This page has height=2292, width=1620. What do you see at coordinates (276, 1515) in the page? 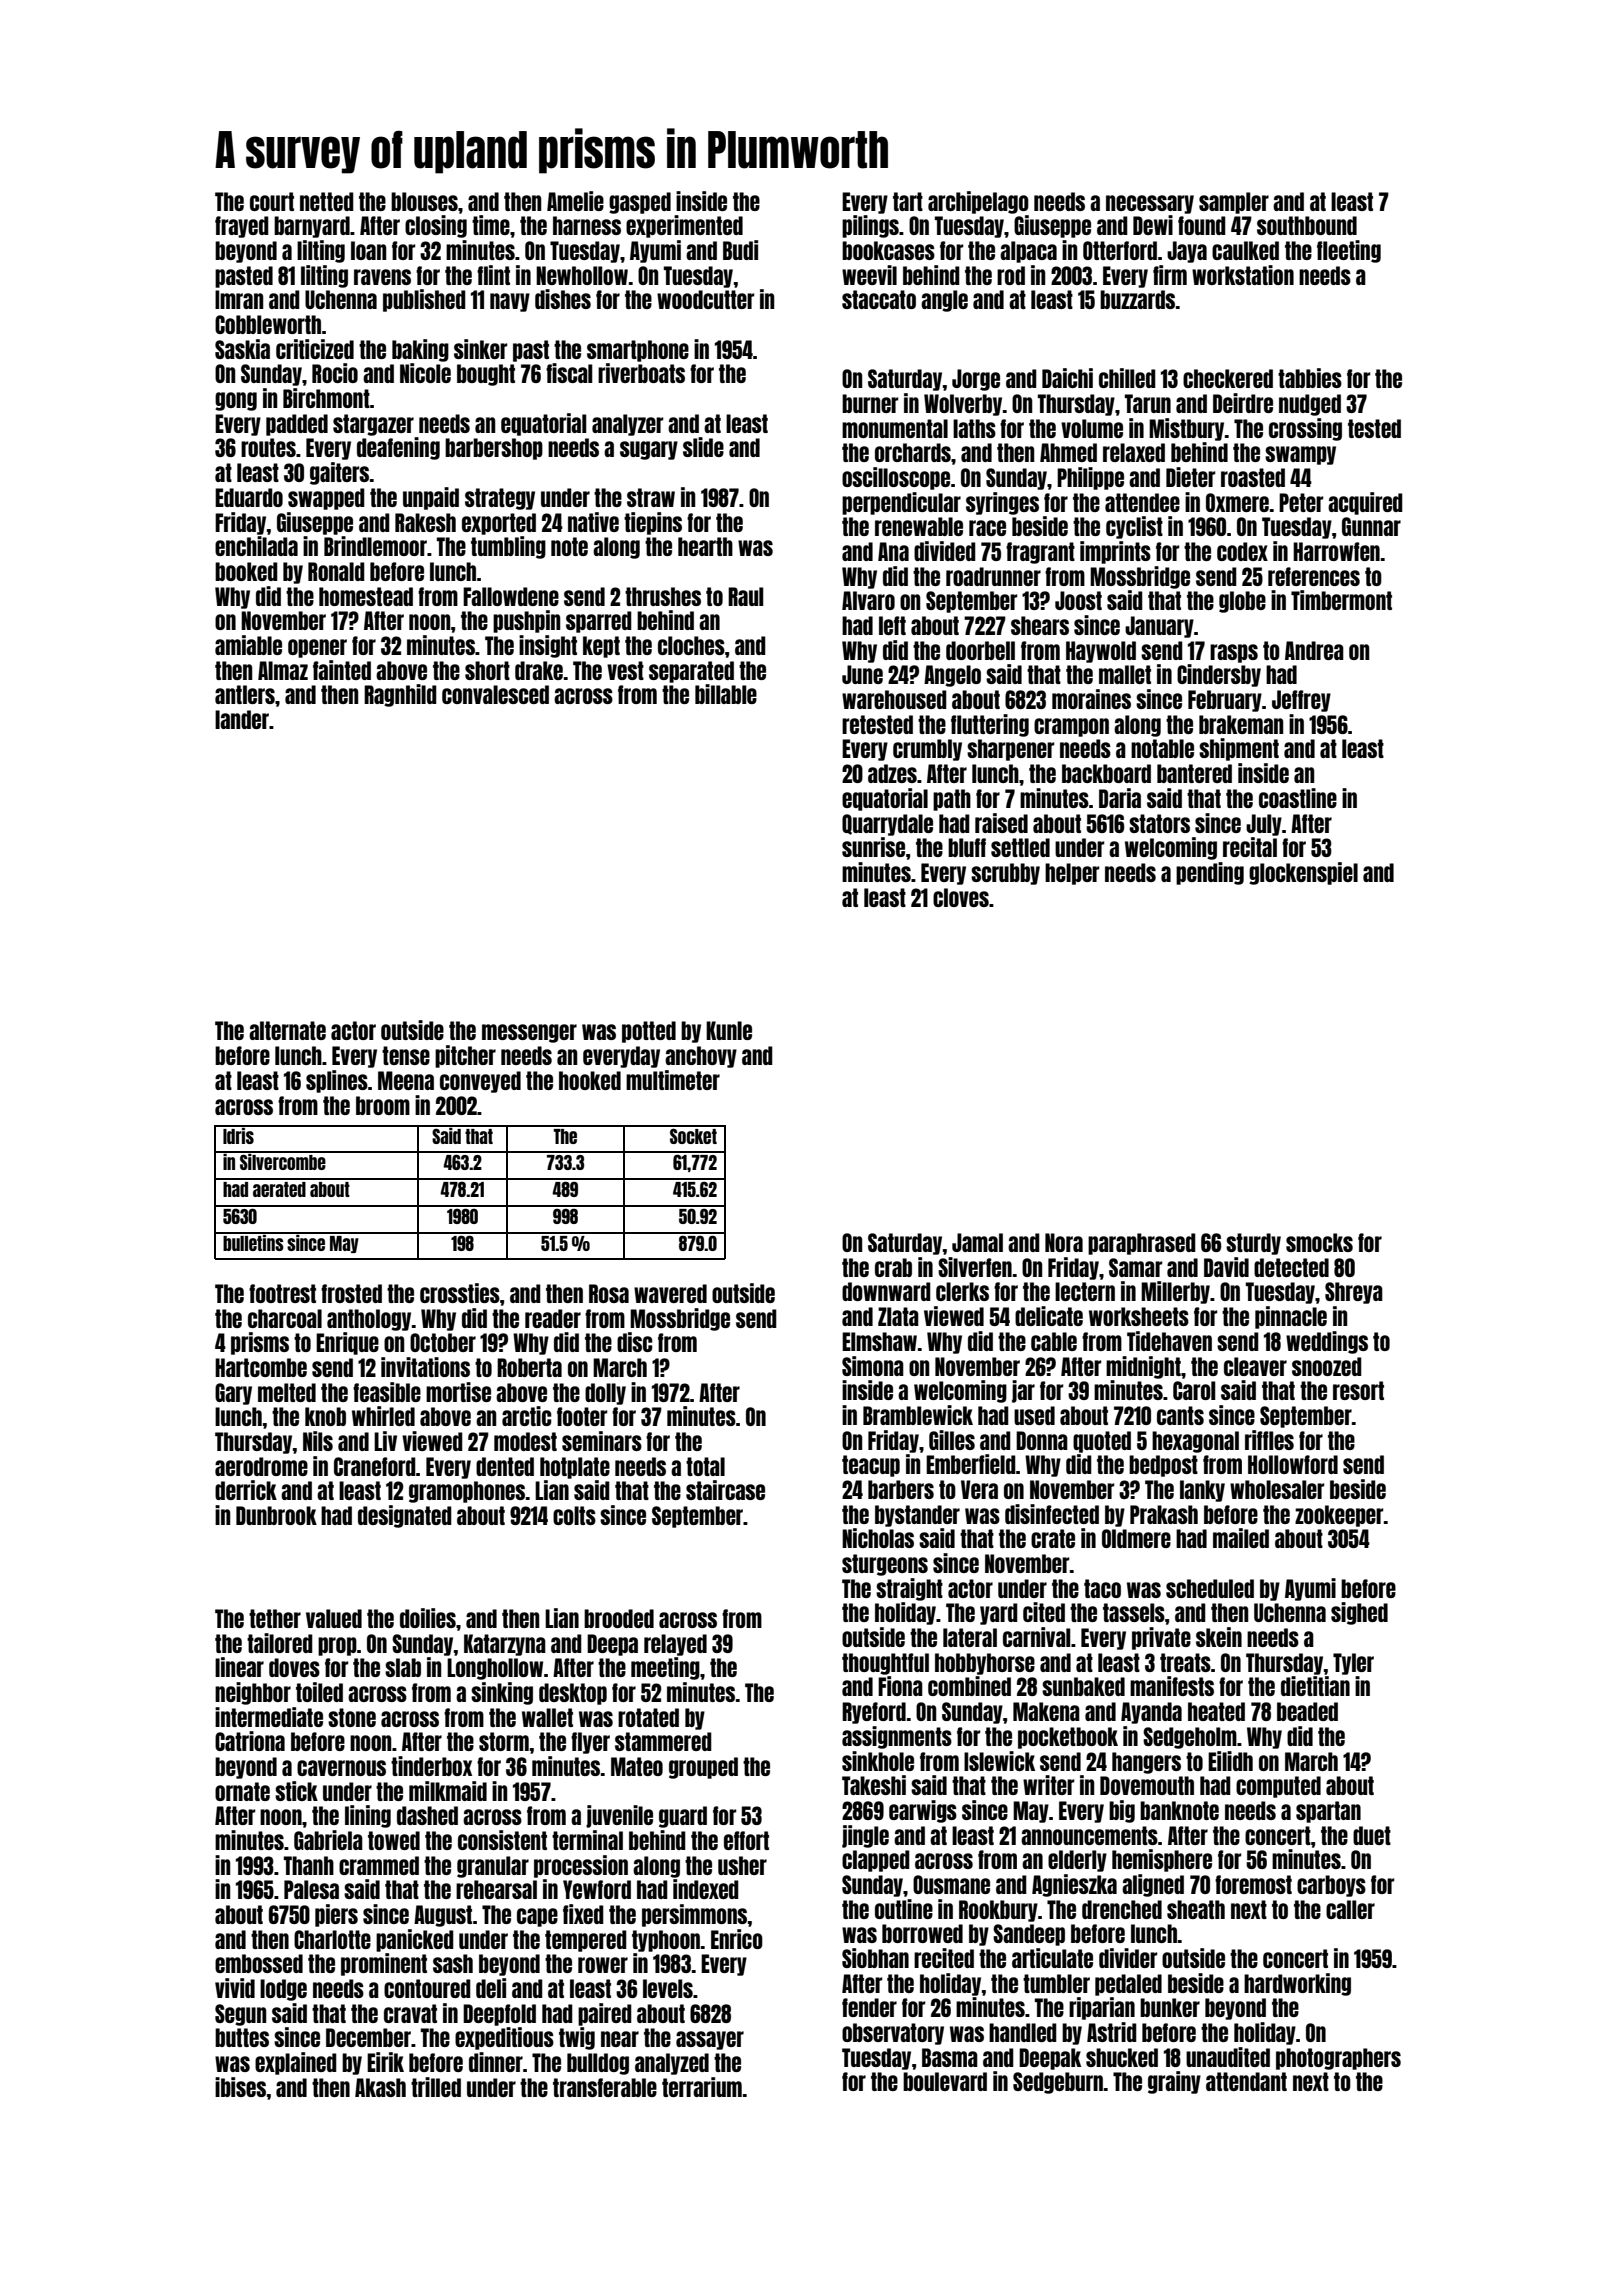
I see `Dunbrook` at bounding box center [276, 1515].
